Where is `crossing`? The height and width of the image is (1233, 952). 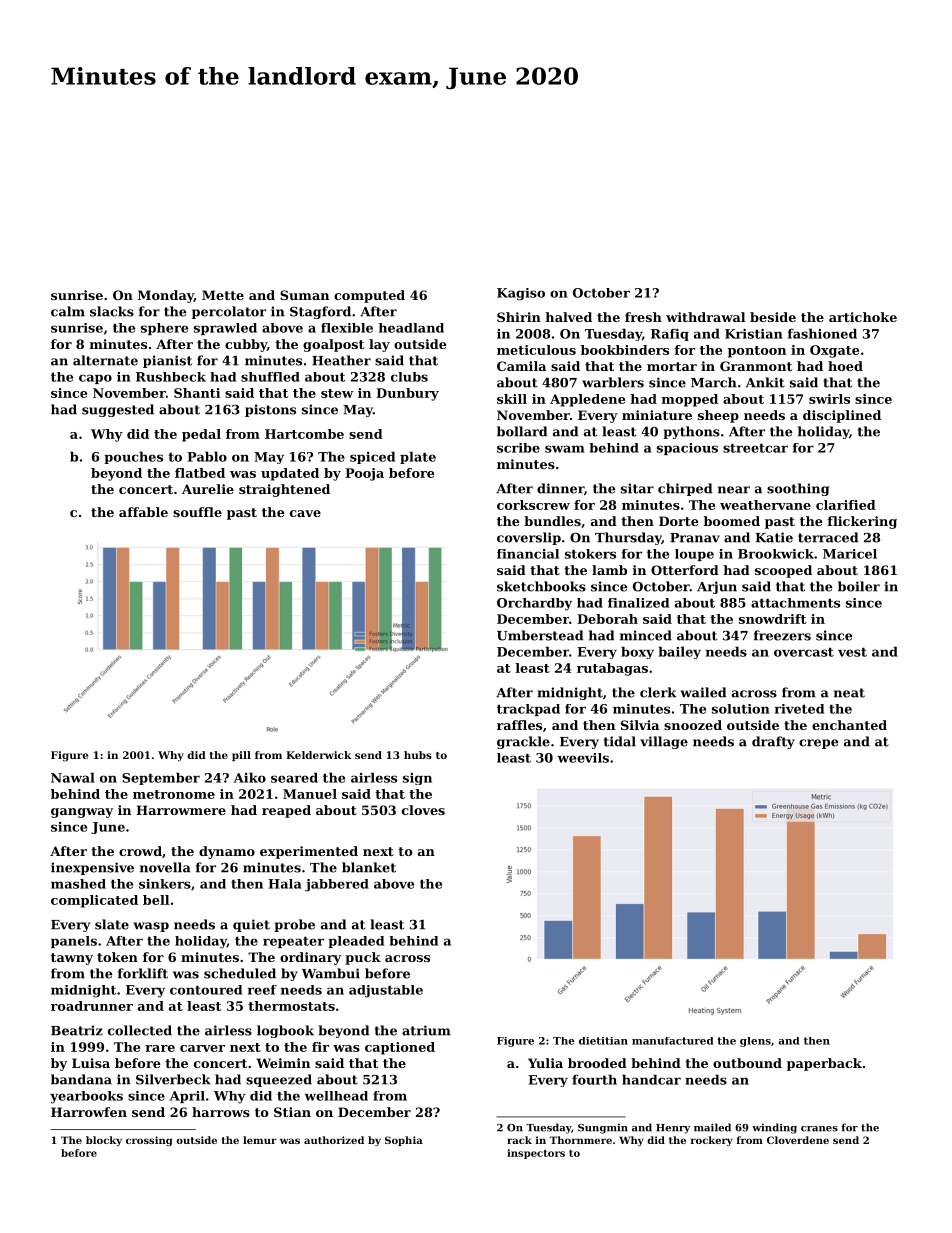 crossing is located at coordinates (149, 1141).
